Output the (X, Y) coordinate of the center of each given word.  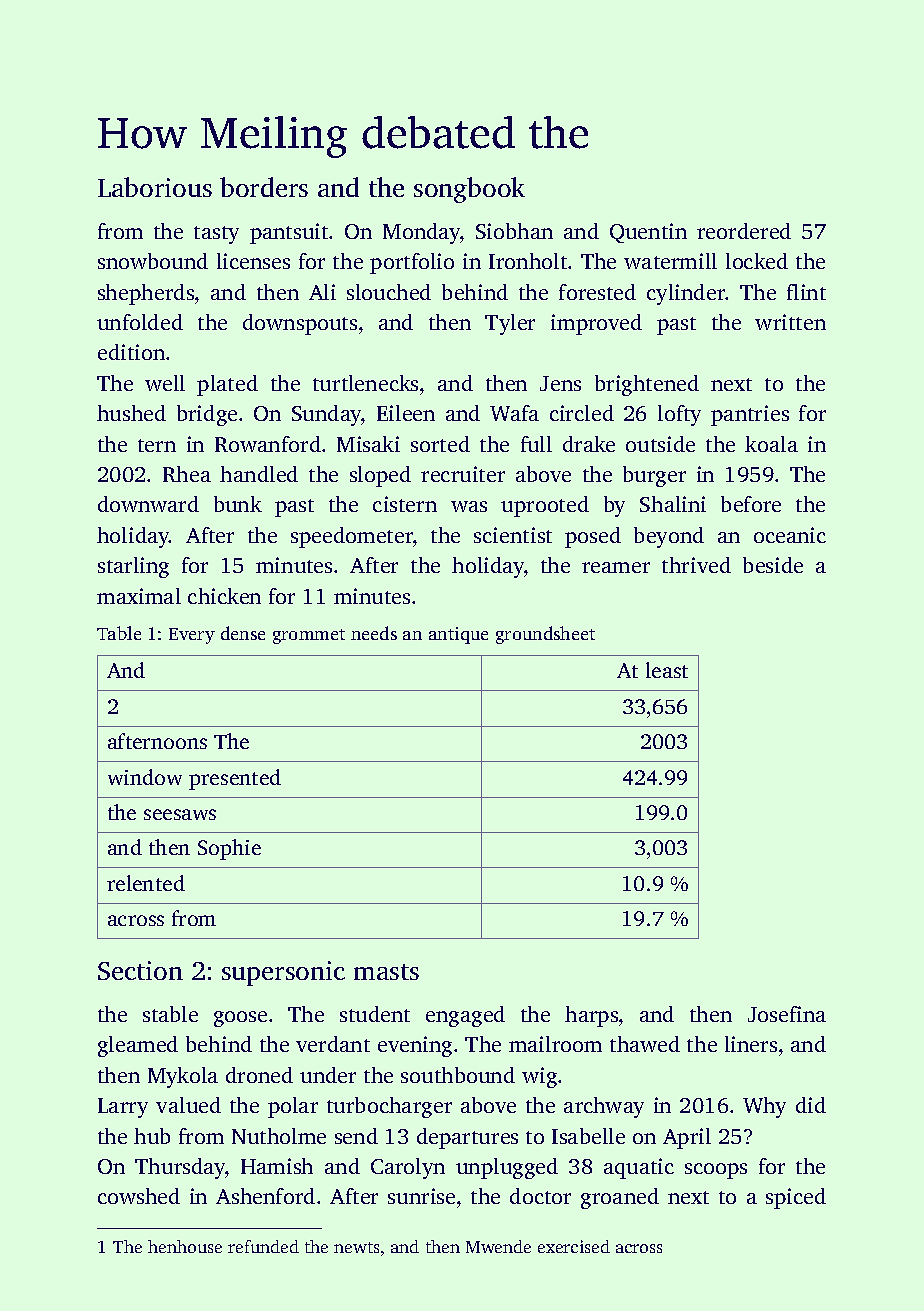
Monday (421, 233)
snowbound (153, 261)
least (667, 670)
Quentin (648, 233)
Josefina (787, 1014)
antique (458, 635)
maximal (139, 596)
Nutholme (279, 1136)
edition (131, 352)
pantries (750, 415)
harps (591, 1016)
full (536, 444)
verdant (333, 1044)
